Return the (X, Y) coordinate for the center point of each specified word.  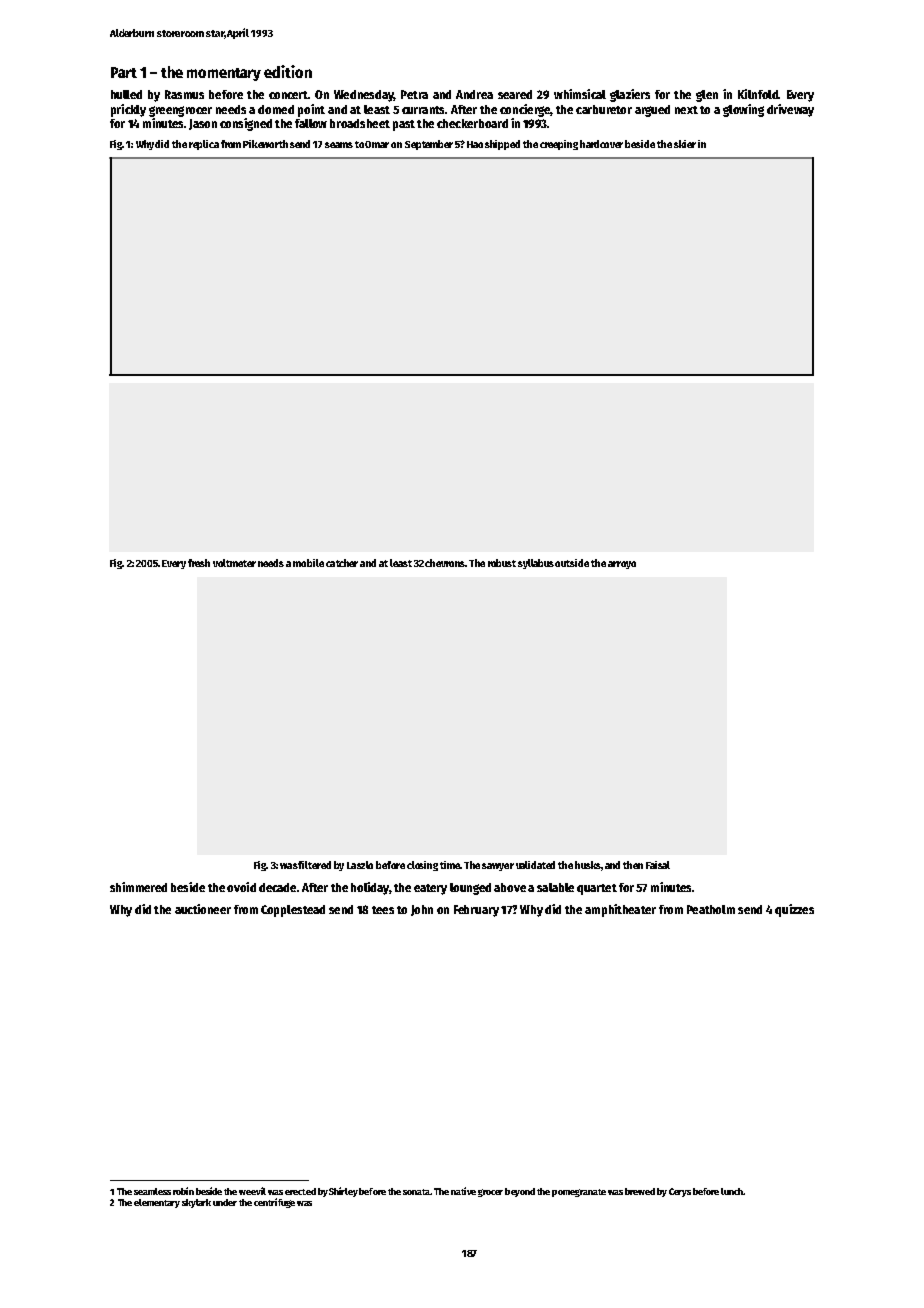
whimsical (580, 94)
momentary (224, 74)
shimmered (138, 887)
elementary (157, 1203)
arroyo (622, 565)
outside (572, 563)
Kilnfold (758, 94)
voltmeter (234, 563)
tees (383, 910)
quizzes (794, 910)
